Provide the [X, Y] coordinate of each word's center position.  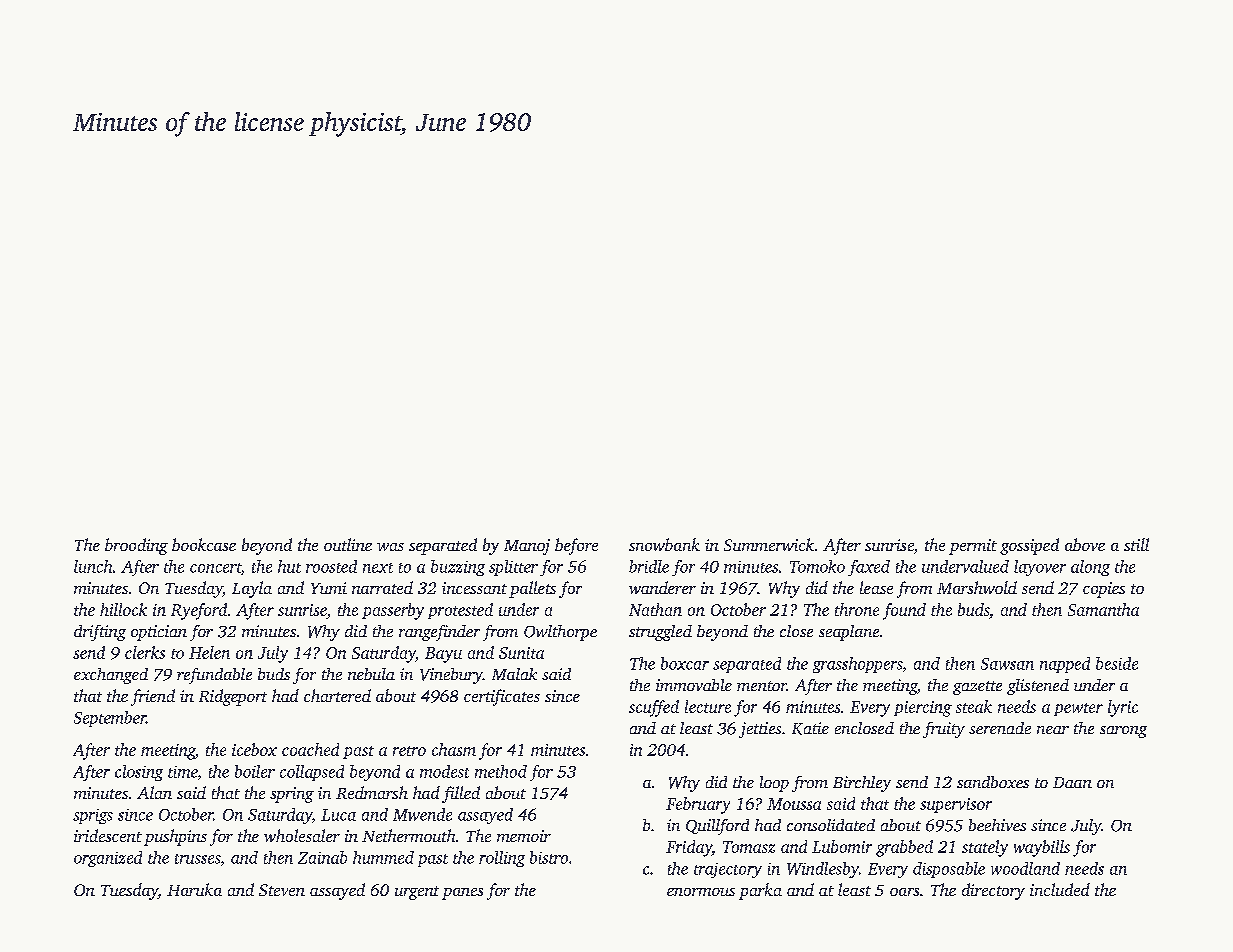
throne [857, 609]
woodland [1025, 868]
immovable [694, 685]
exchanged [111, 676]
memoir [524, 836]
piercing [923, 709]
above [1085, 544]
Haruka [194, 889]
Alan [154, 792]
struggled [660, 633]
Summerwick [769, 544]
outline [348, 544]
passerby [393, 611]
